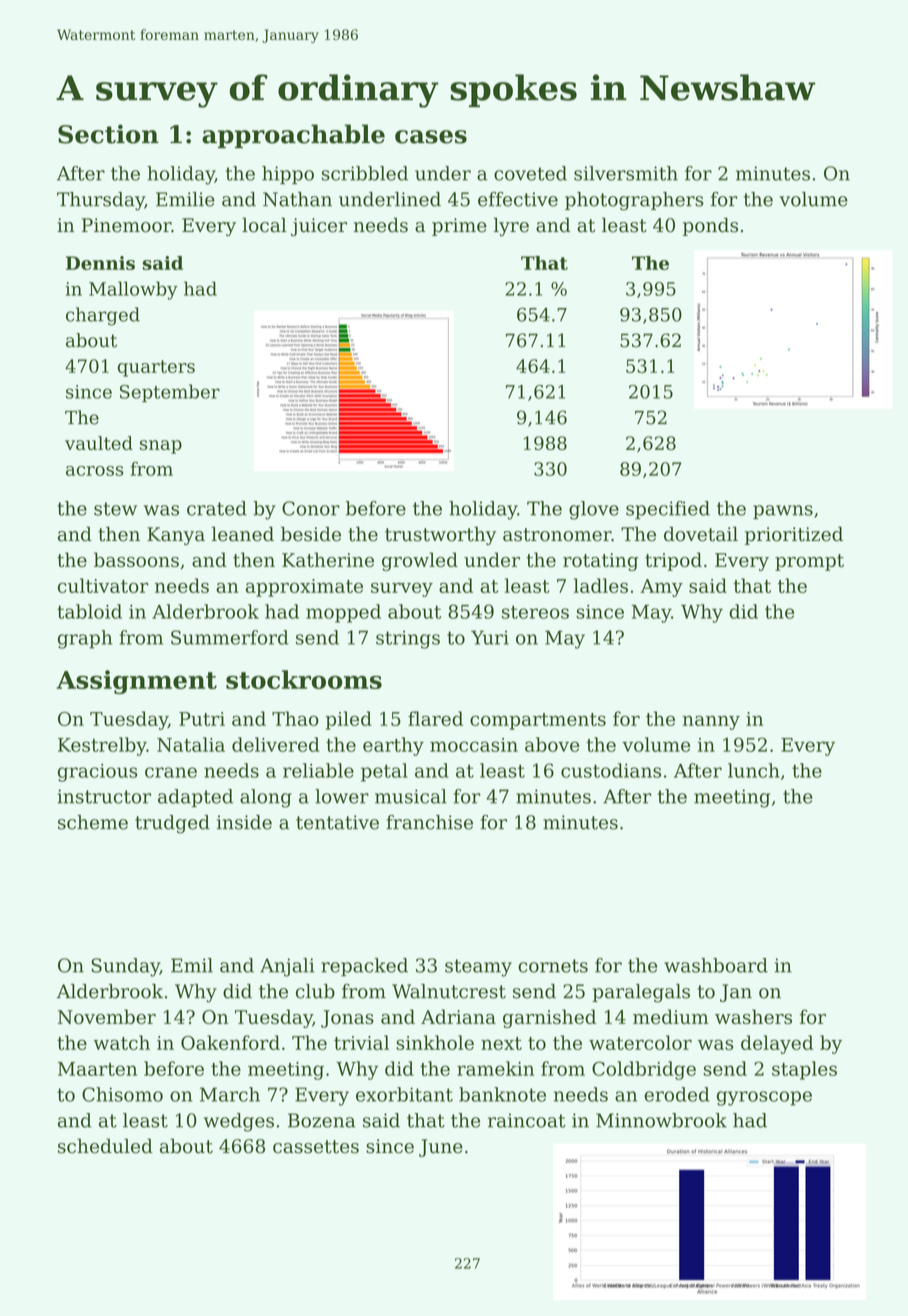 The image size is (908, 1316). What do you see at coordinates (431, 137) in the image?
I see `cases` at bounding box center [431, 137].
